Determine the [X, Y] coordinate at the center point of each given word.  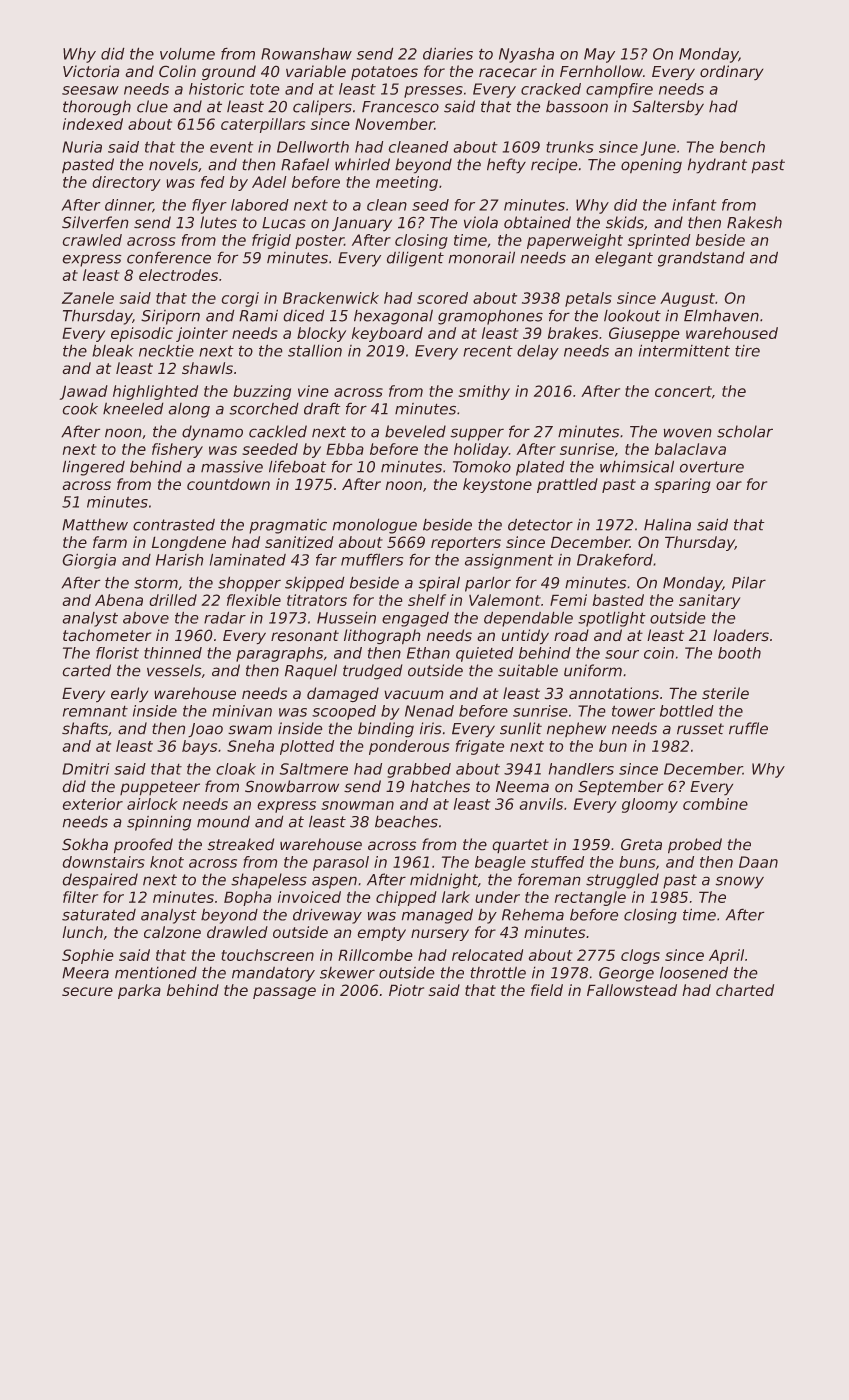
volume [187, 54]
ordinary [732, 73]
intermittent [684, 350]
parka [139, 991]
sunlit [521, 728]
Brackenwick [331, 298]
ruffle [748, 728]
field [547, 990]
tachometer [107, 635]
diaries [448, 53]
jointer [202, 334]
